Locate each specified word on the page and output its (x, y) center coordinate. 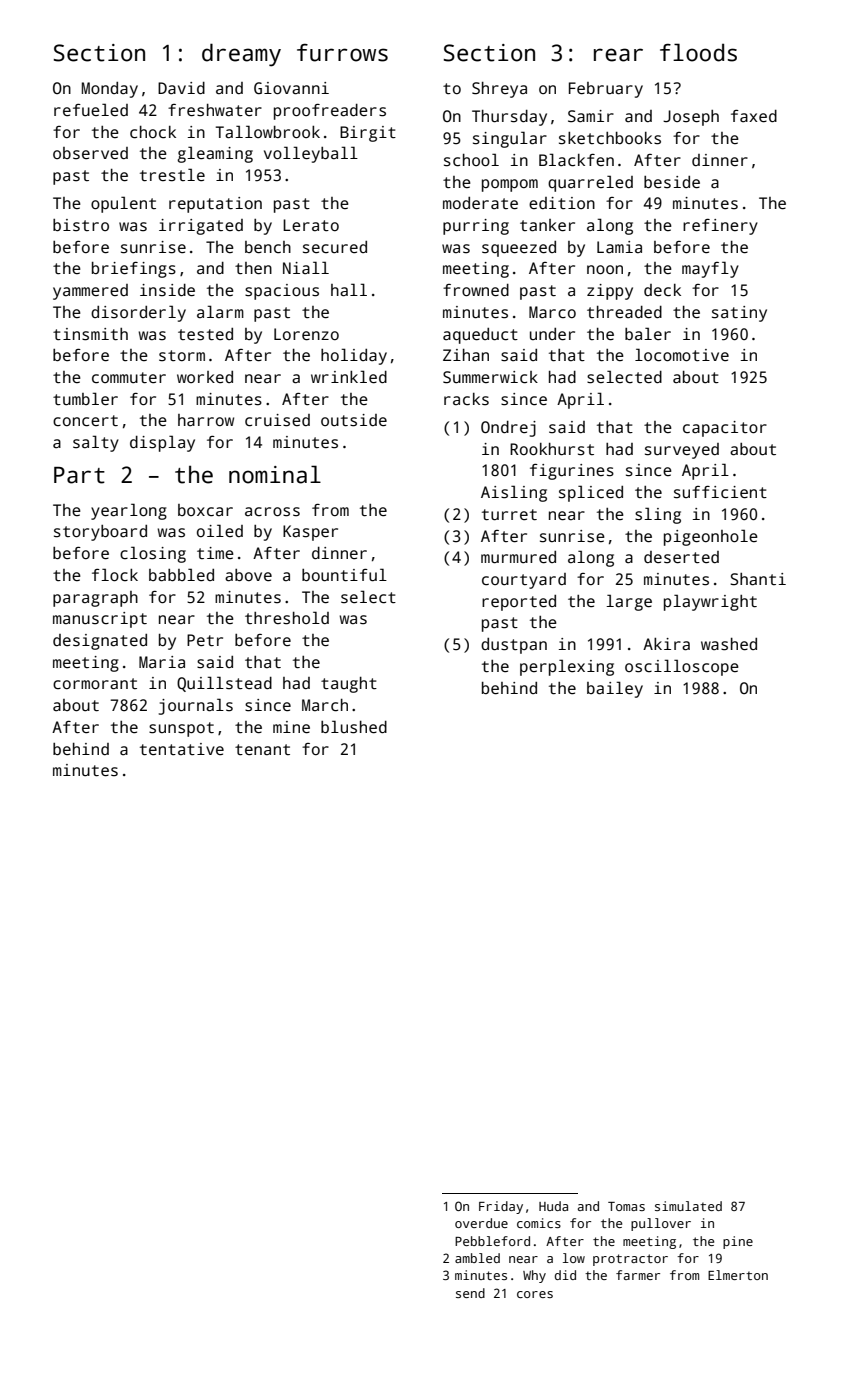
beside (672, 182)
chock (153, 132)
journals (196, 706)
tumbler (85, 399)
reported (519, 603)
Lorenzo (306, 334)
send (470, 1293)
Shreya (499, 90)
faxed (754, 116)
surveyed (682, 451)
